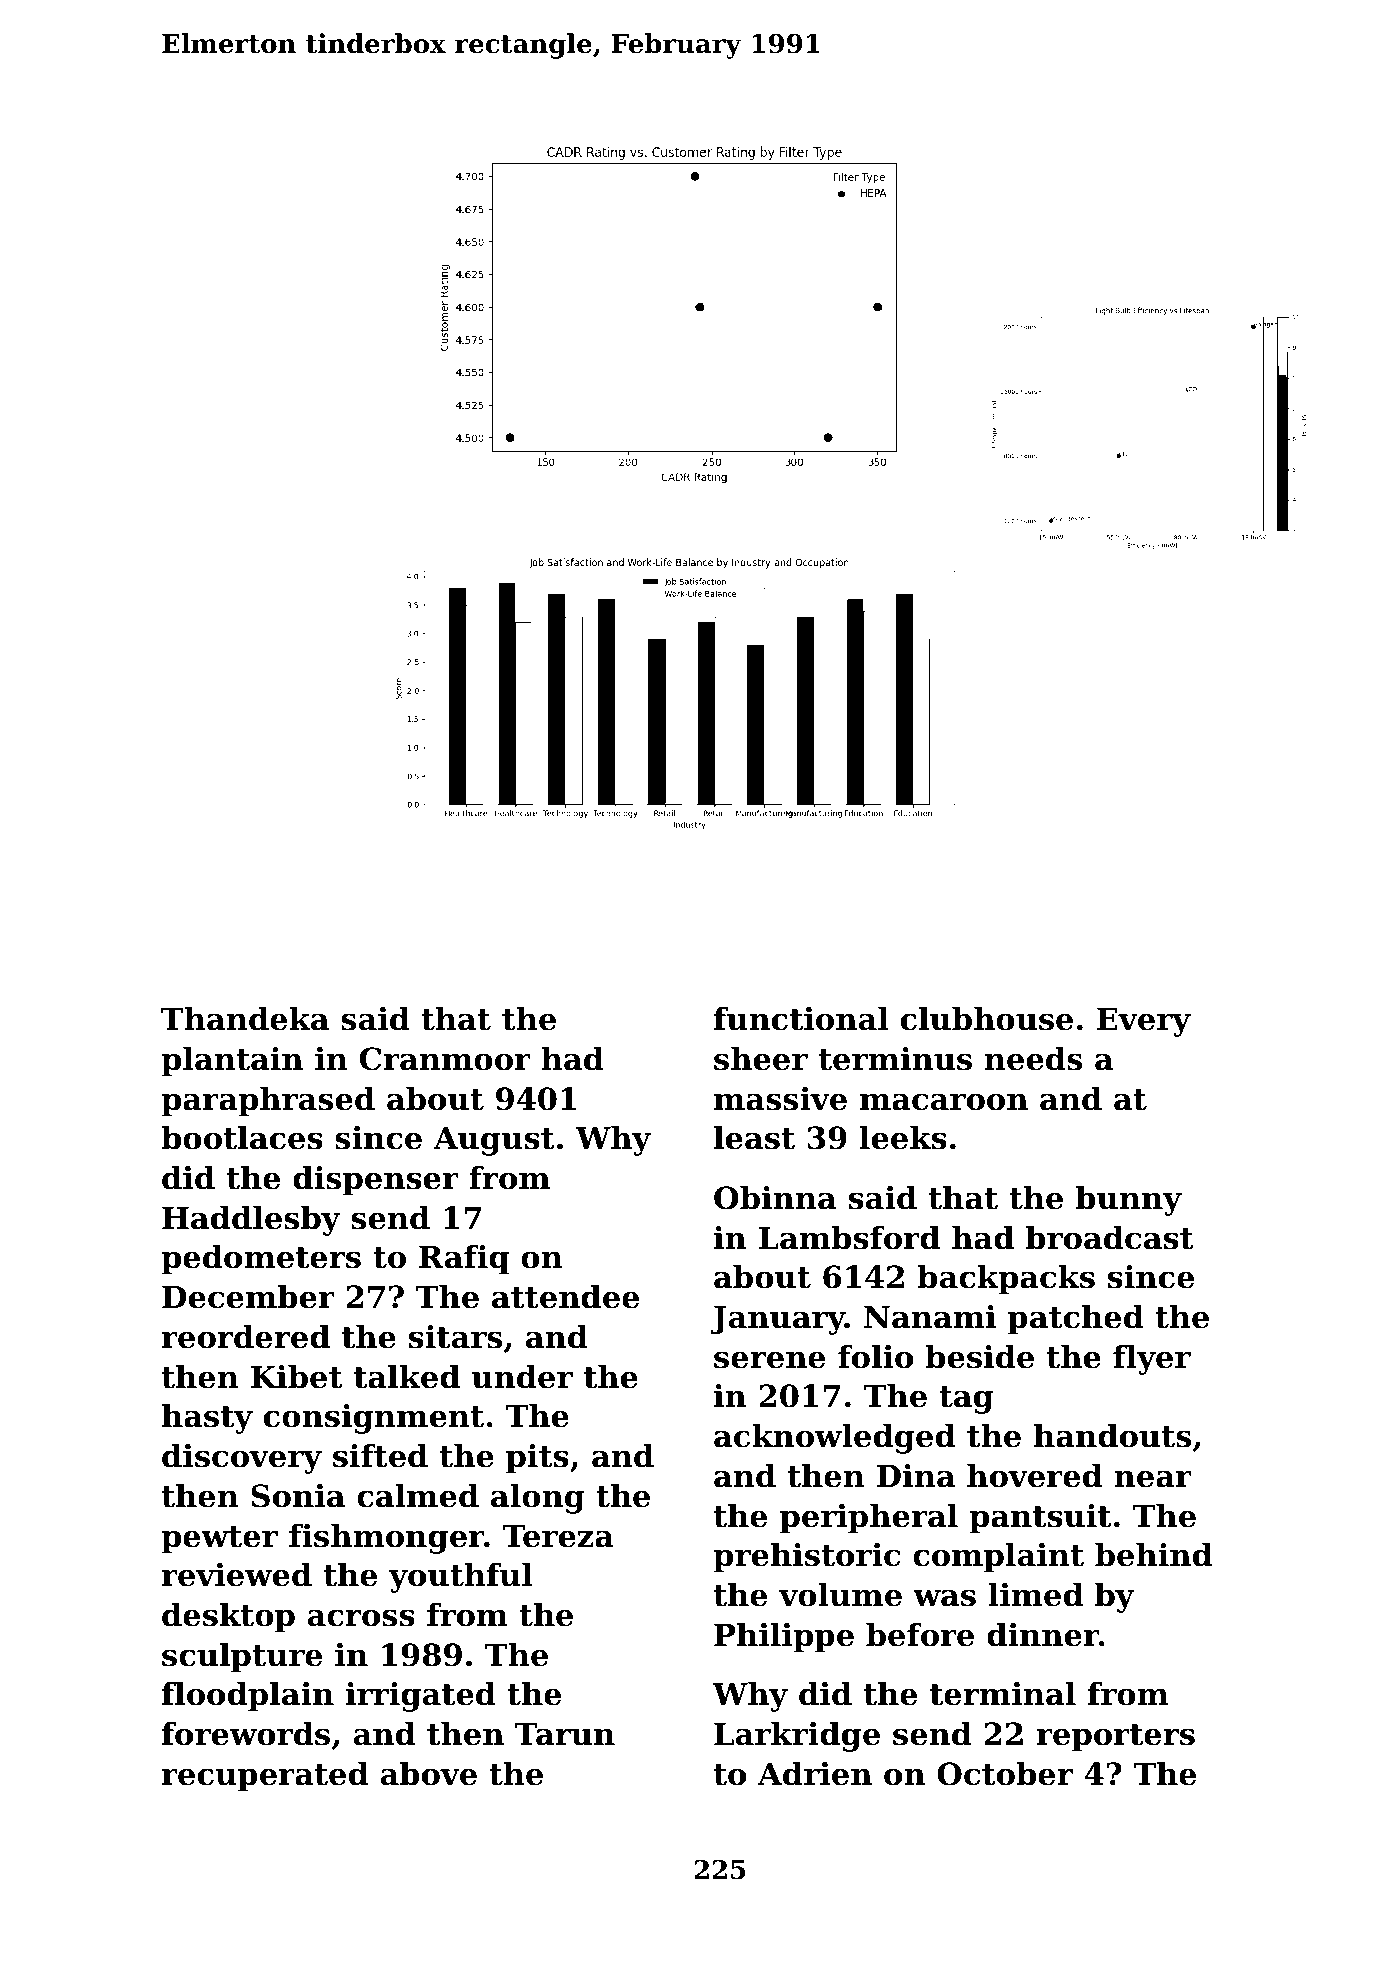 This screenshot has width=1386, height=1969. Describe the element at coordinates (784, 1638) in the screenshot. I see `Philippe` at that location.
